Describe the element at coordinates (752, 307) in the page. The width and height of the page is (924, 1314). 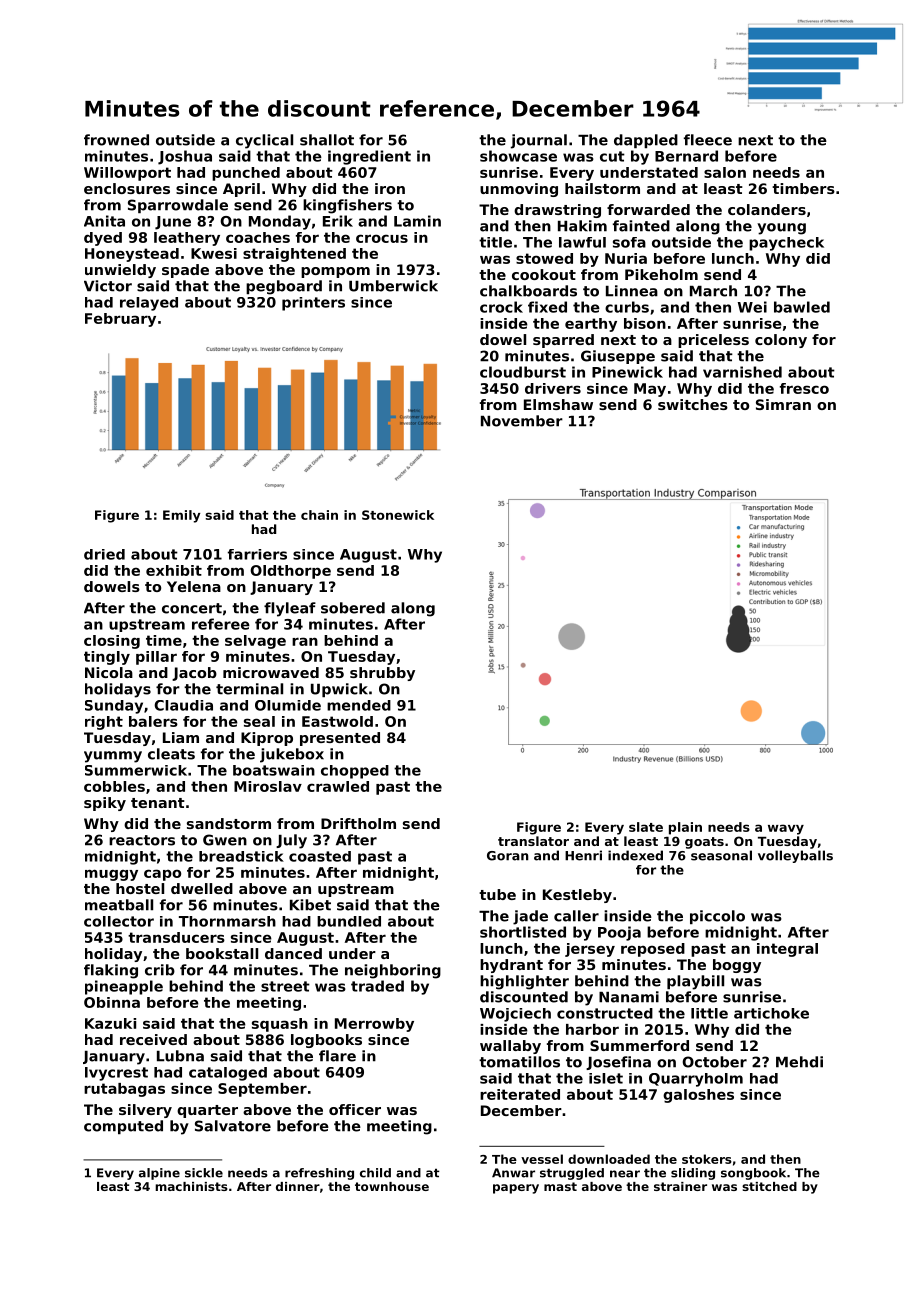
I see `Wei` at that location.
